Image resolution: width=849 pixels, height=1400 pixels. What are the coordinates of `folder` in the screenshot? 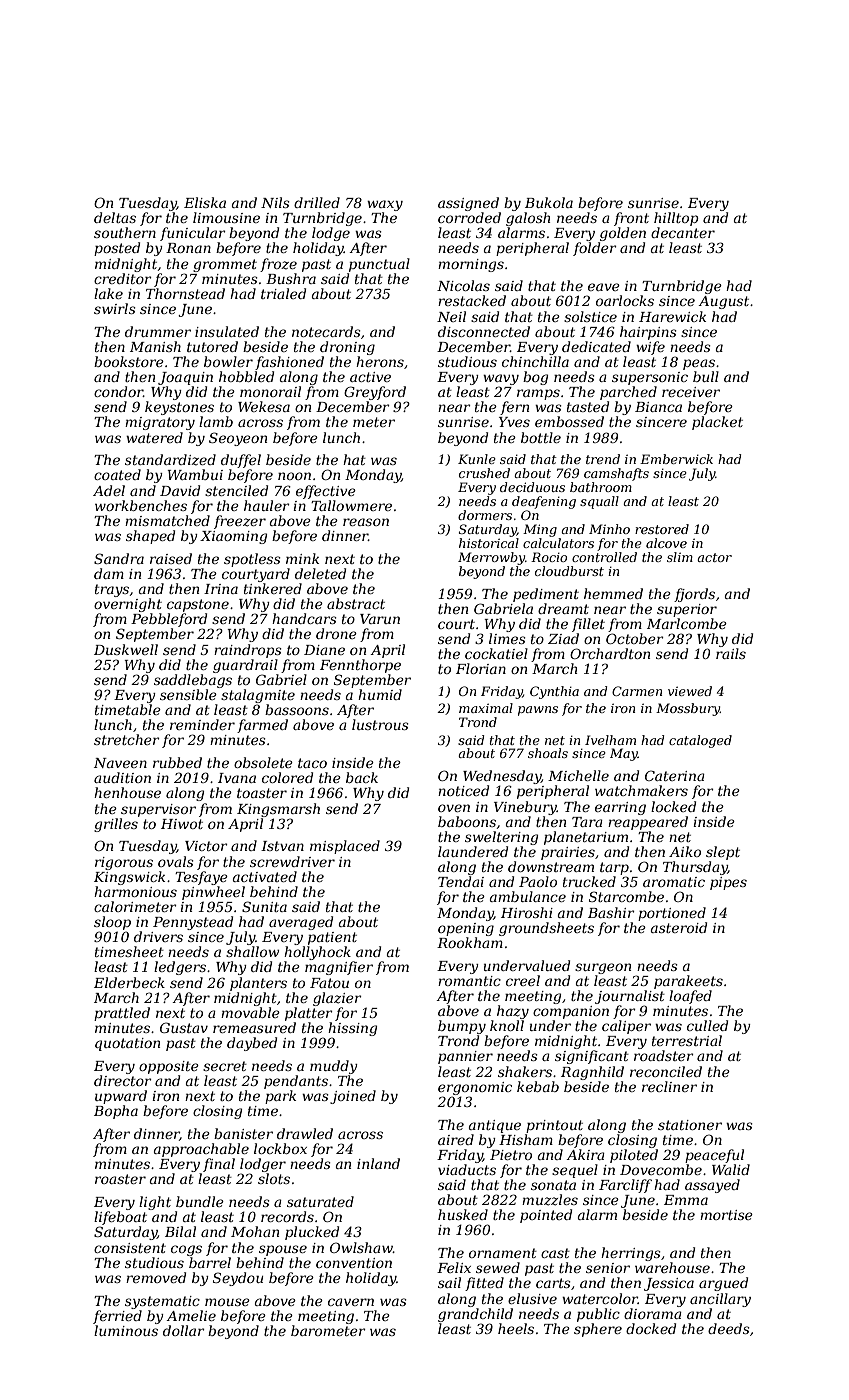 It's located at (595, 249).
